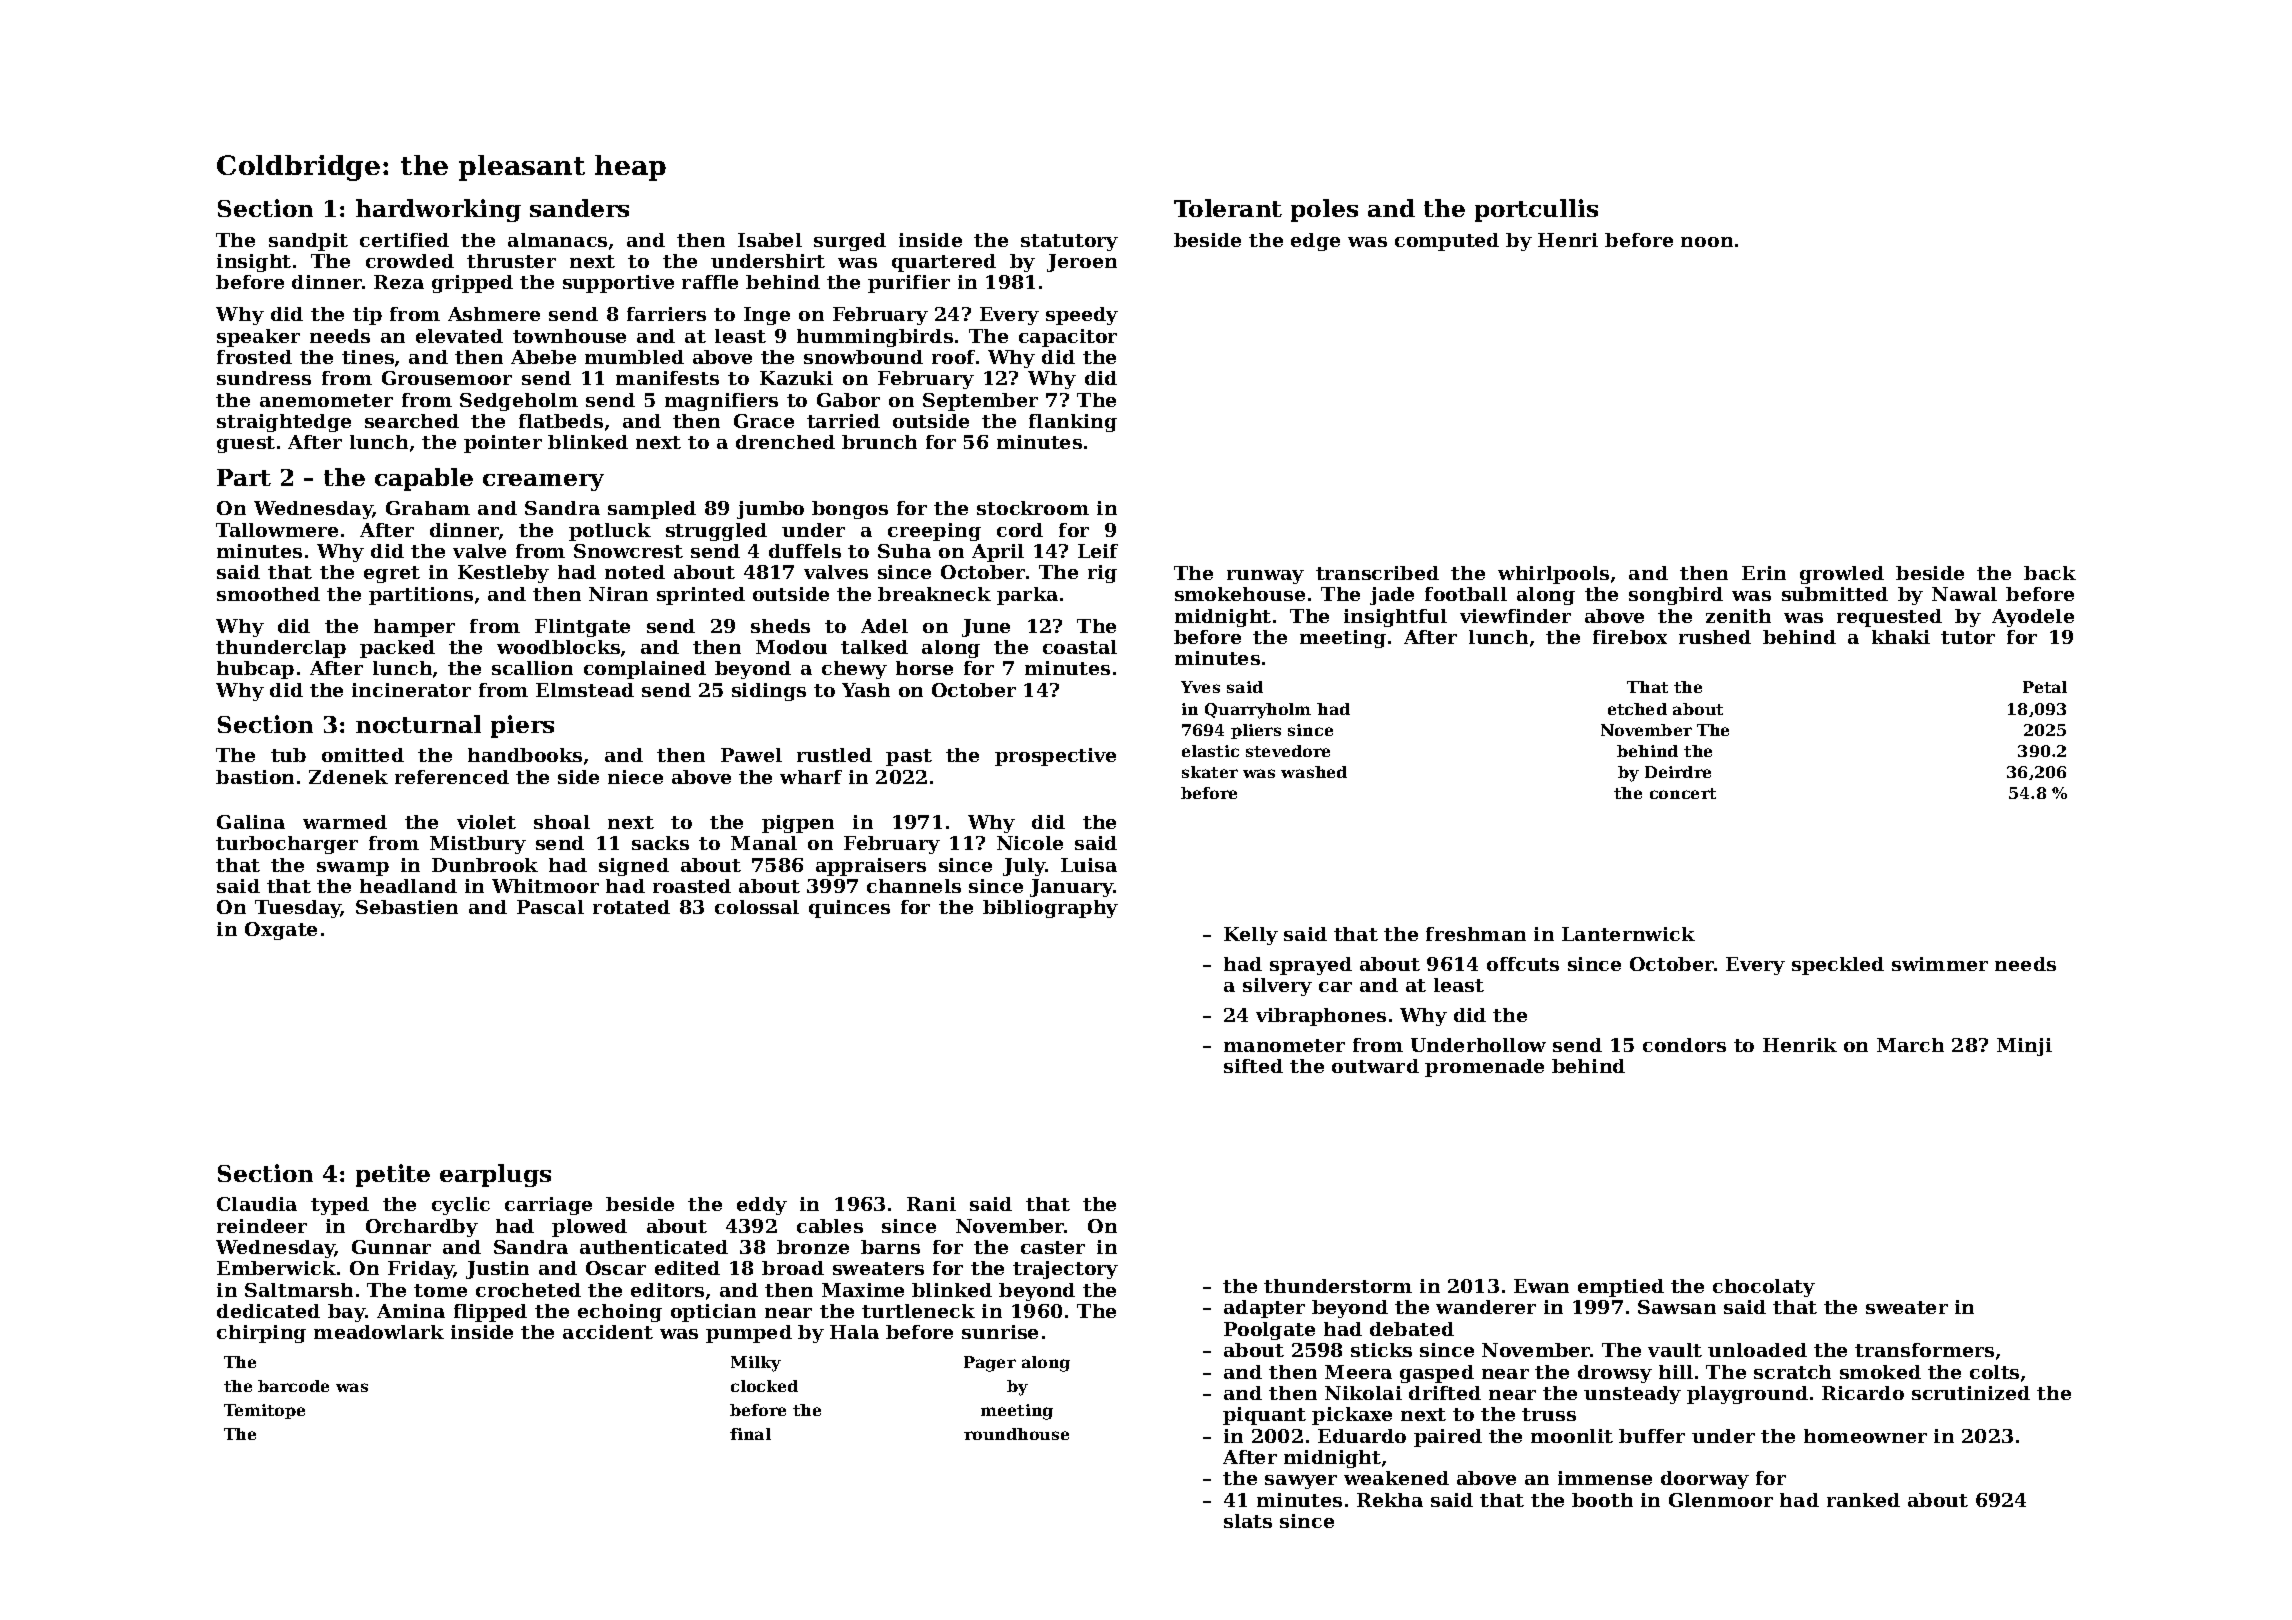  What do you see at coordinates (264, 1411) in the screenshot?
I see `Temitope` at bounding box center [264, 1411].
